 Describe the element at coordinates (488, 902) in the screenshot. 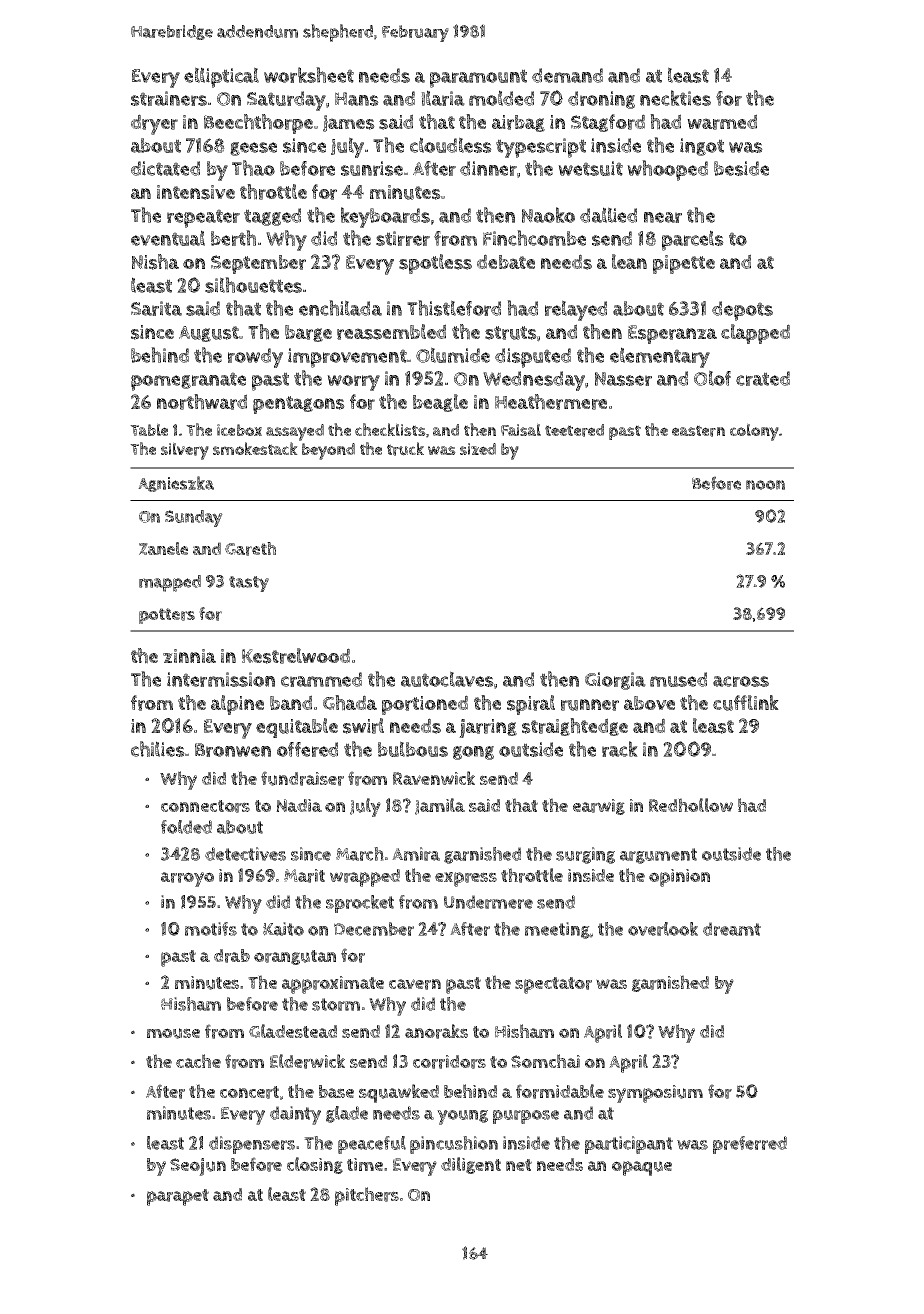

I see `Undermere` at that location.
